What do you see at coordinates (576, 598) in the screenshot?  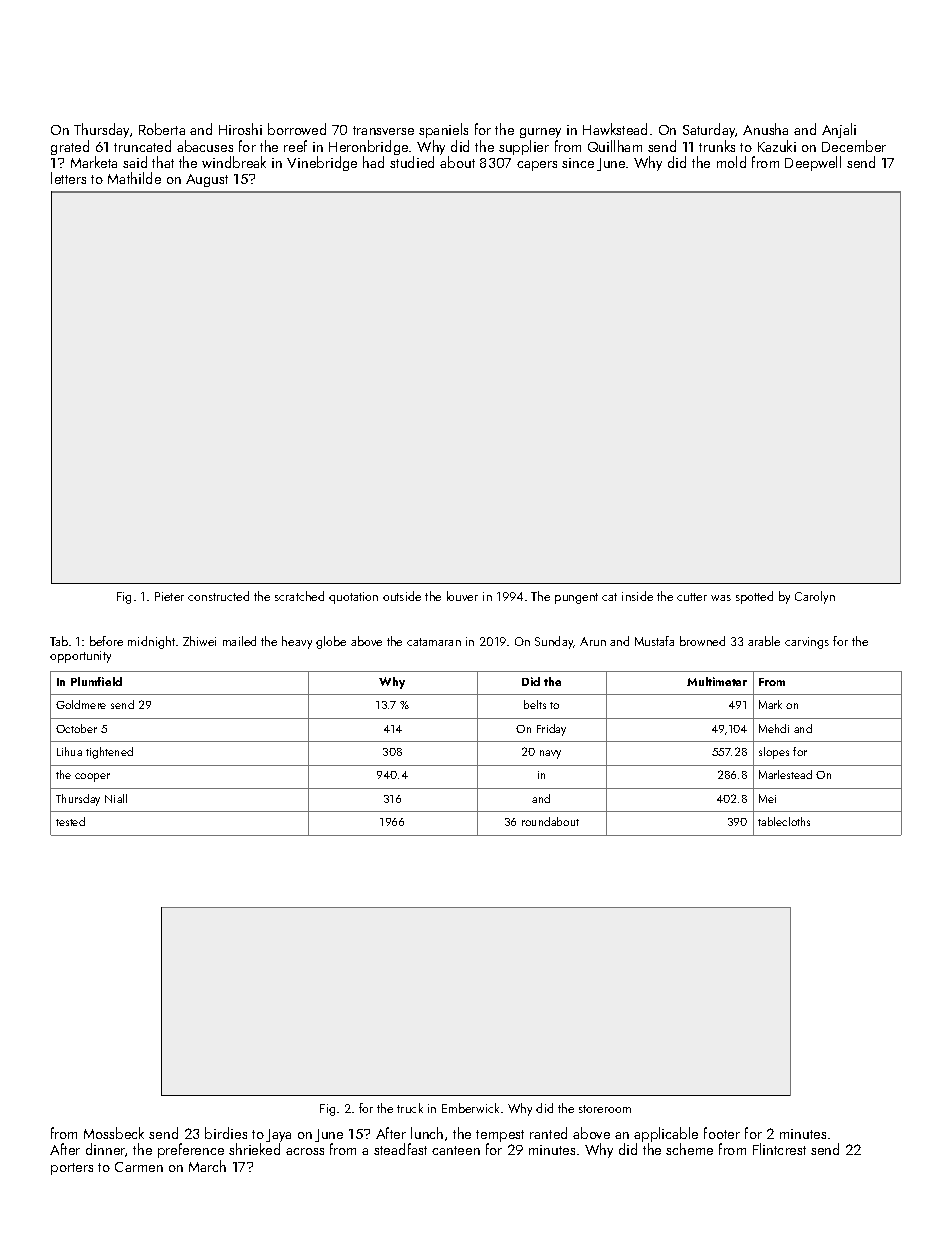 I see `pungent` at bounding box center [576, 598].
